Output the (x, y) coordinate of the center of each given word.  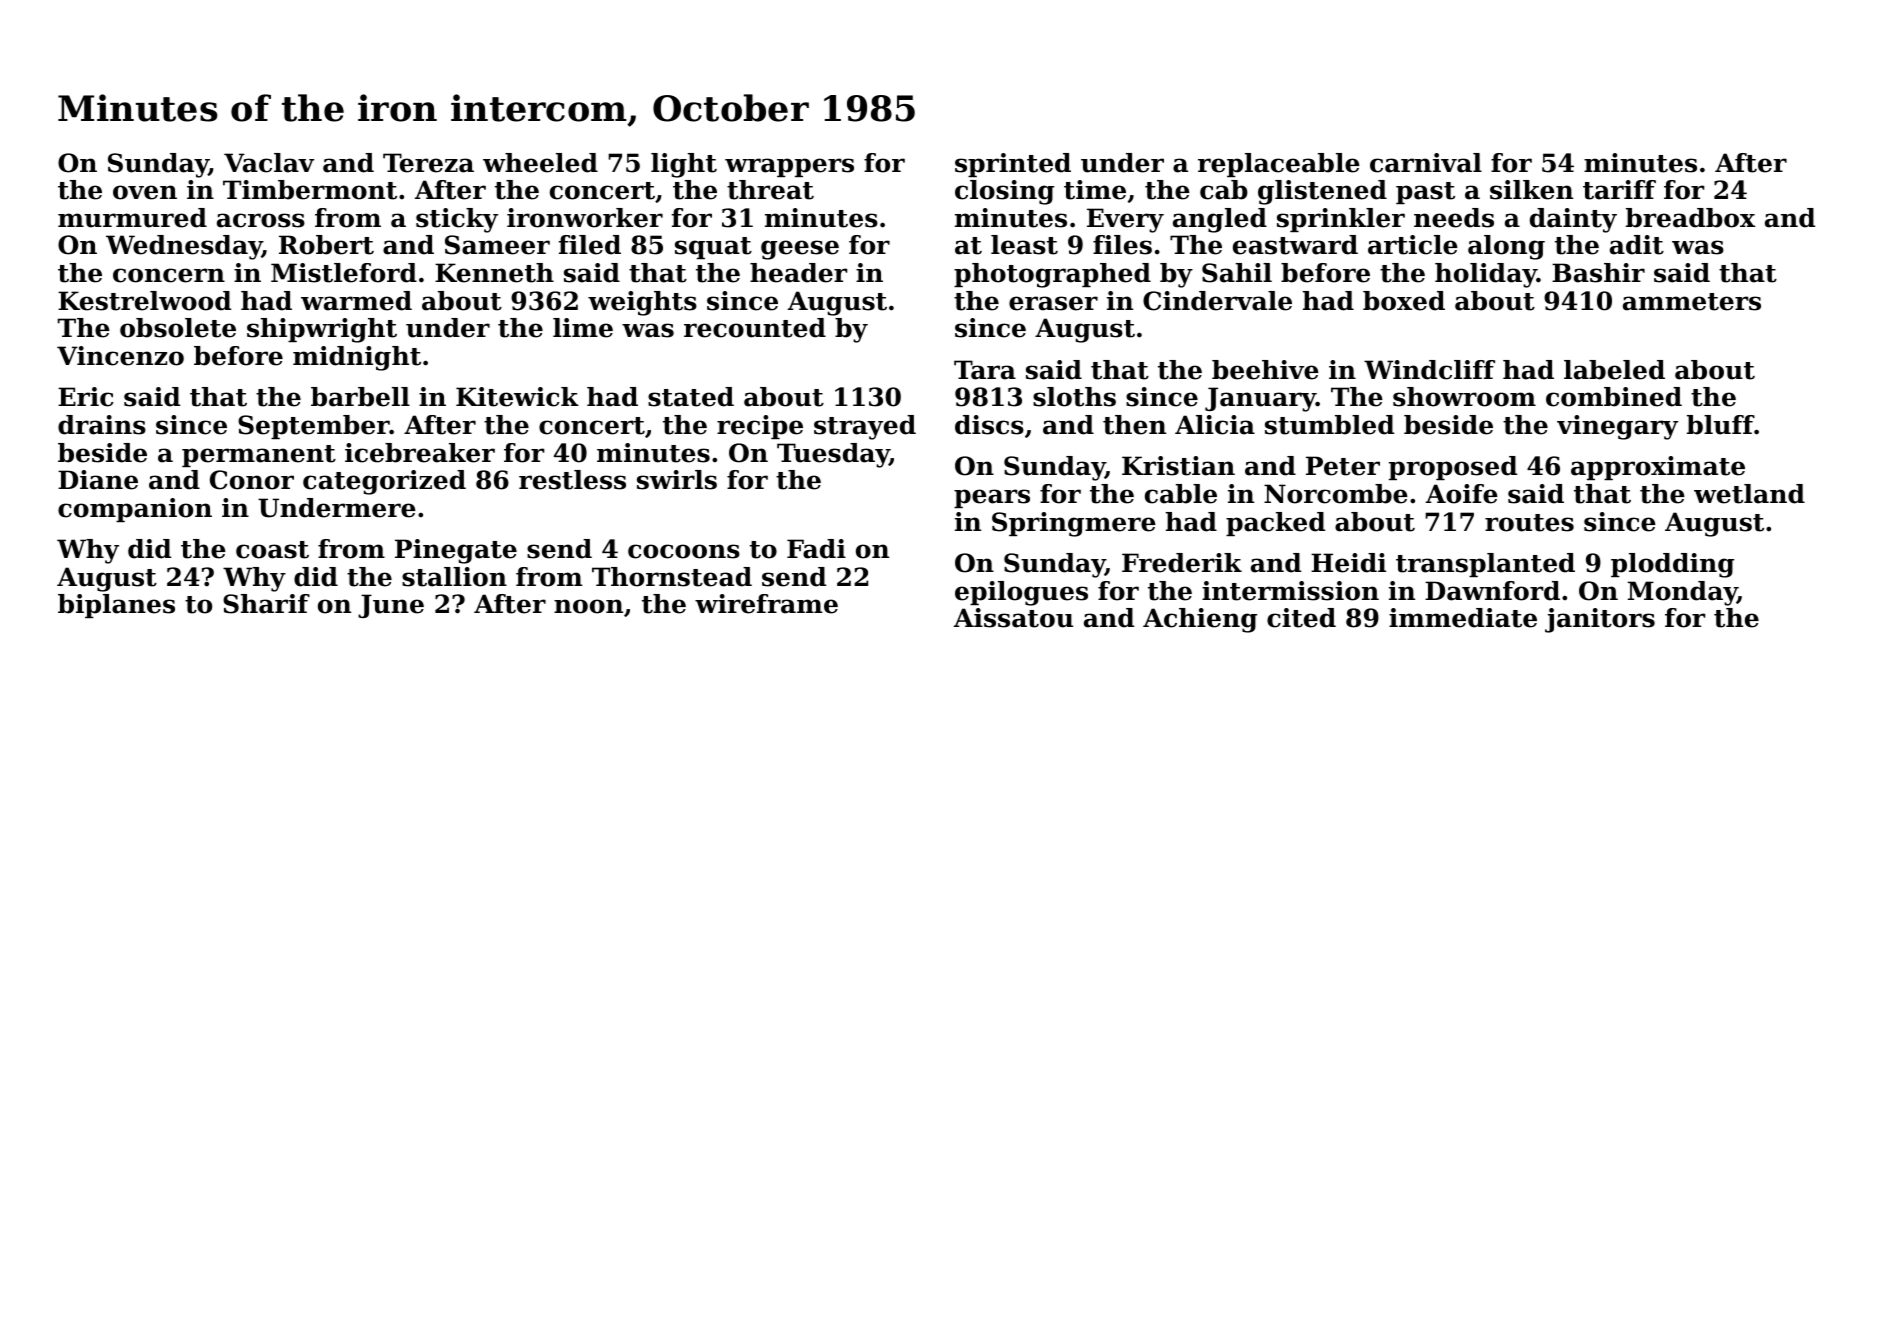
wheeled (540, 163)
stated (691, 397)
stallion (454, 577)
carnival (1426, 163)
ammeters (1692, 302)
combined (1614, 397)
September (314, 427)
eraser (1053, 303)
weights (642, 303)
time (1095, 190)
